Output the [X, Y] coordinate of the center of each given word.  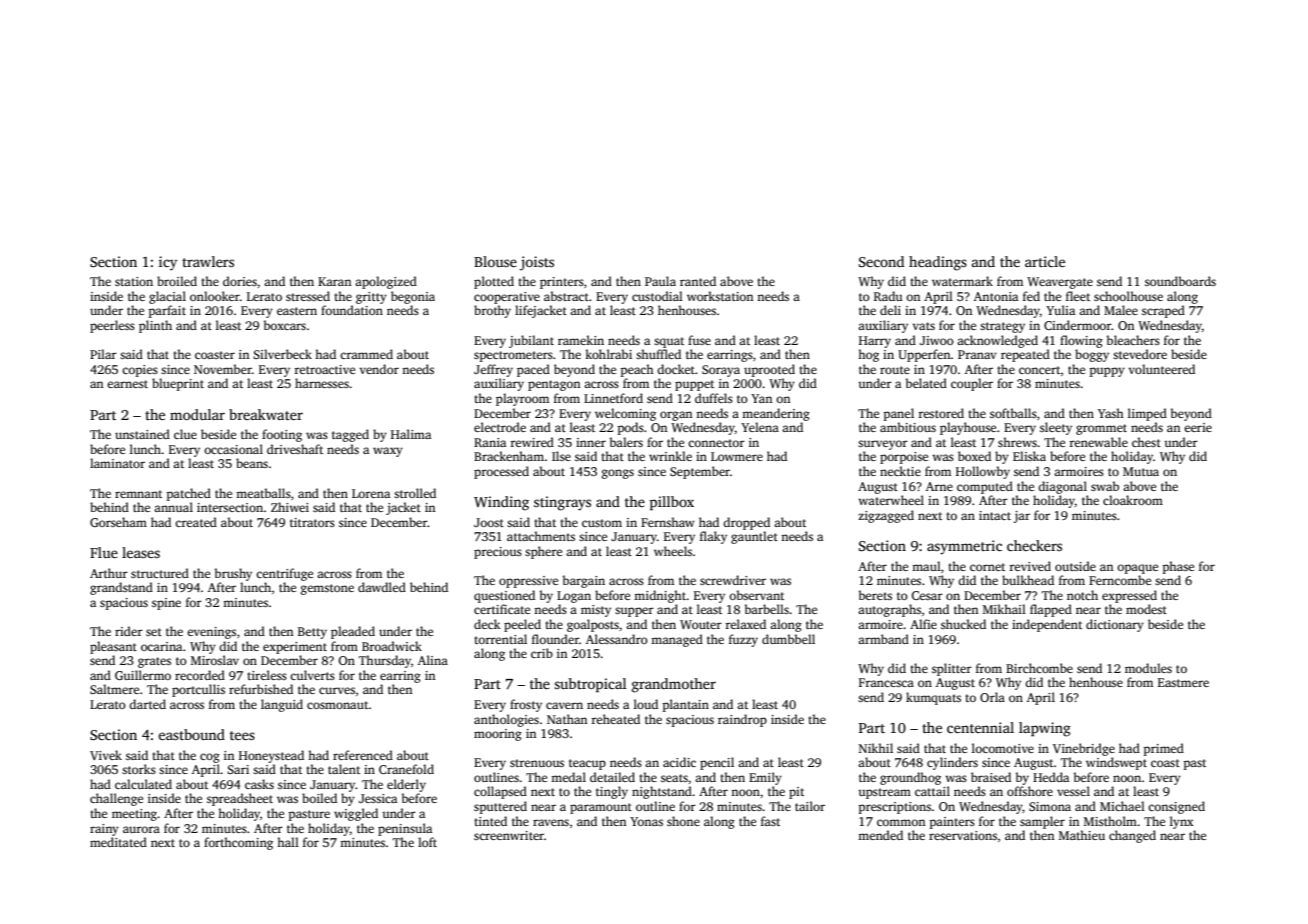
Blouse [495, 261]
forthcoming [238, 843]
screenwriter [509, 835]
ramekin [581, 340]
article [1045, 261]
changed [1132, 836]
